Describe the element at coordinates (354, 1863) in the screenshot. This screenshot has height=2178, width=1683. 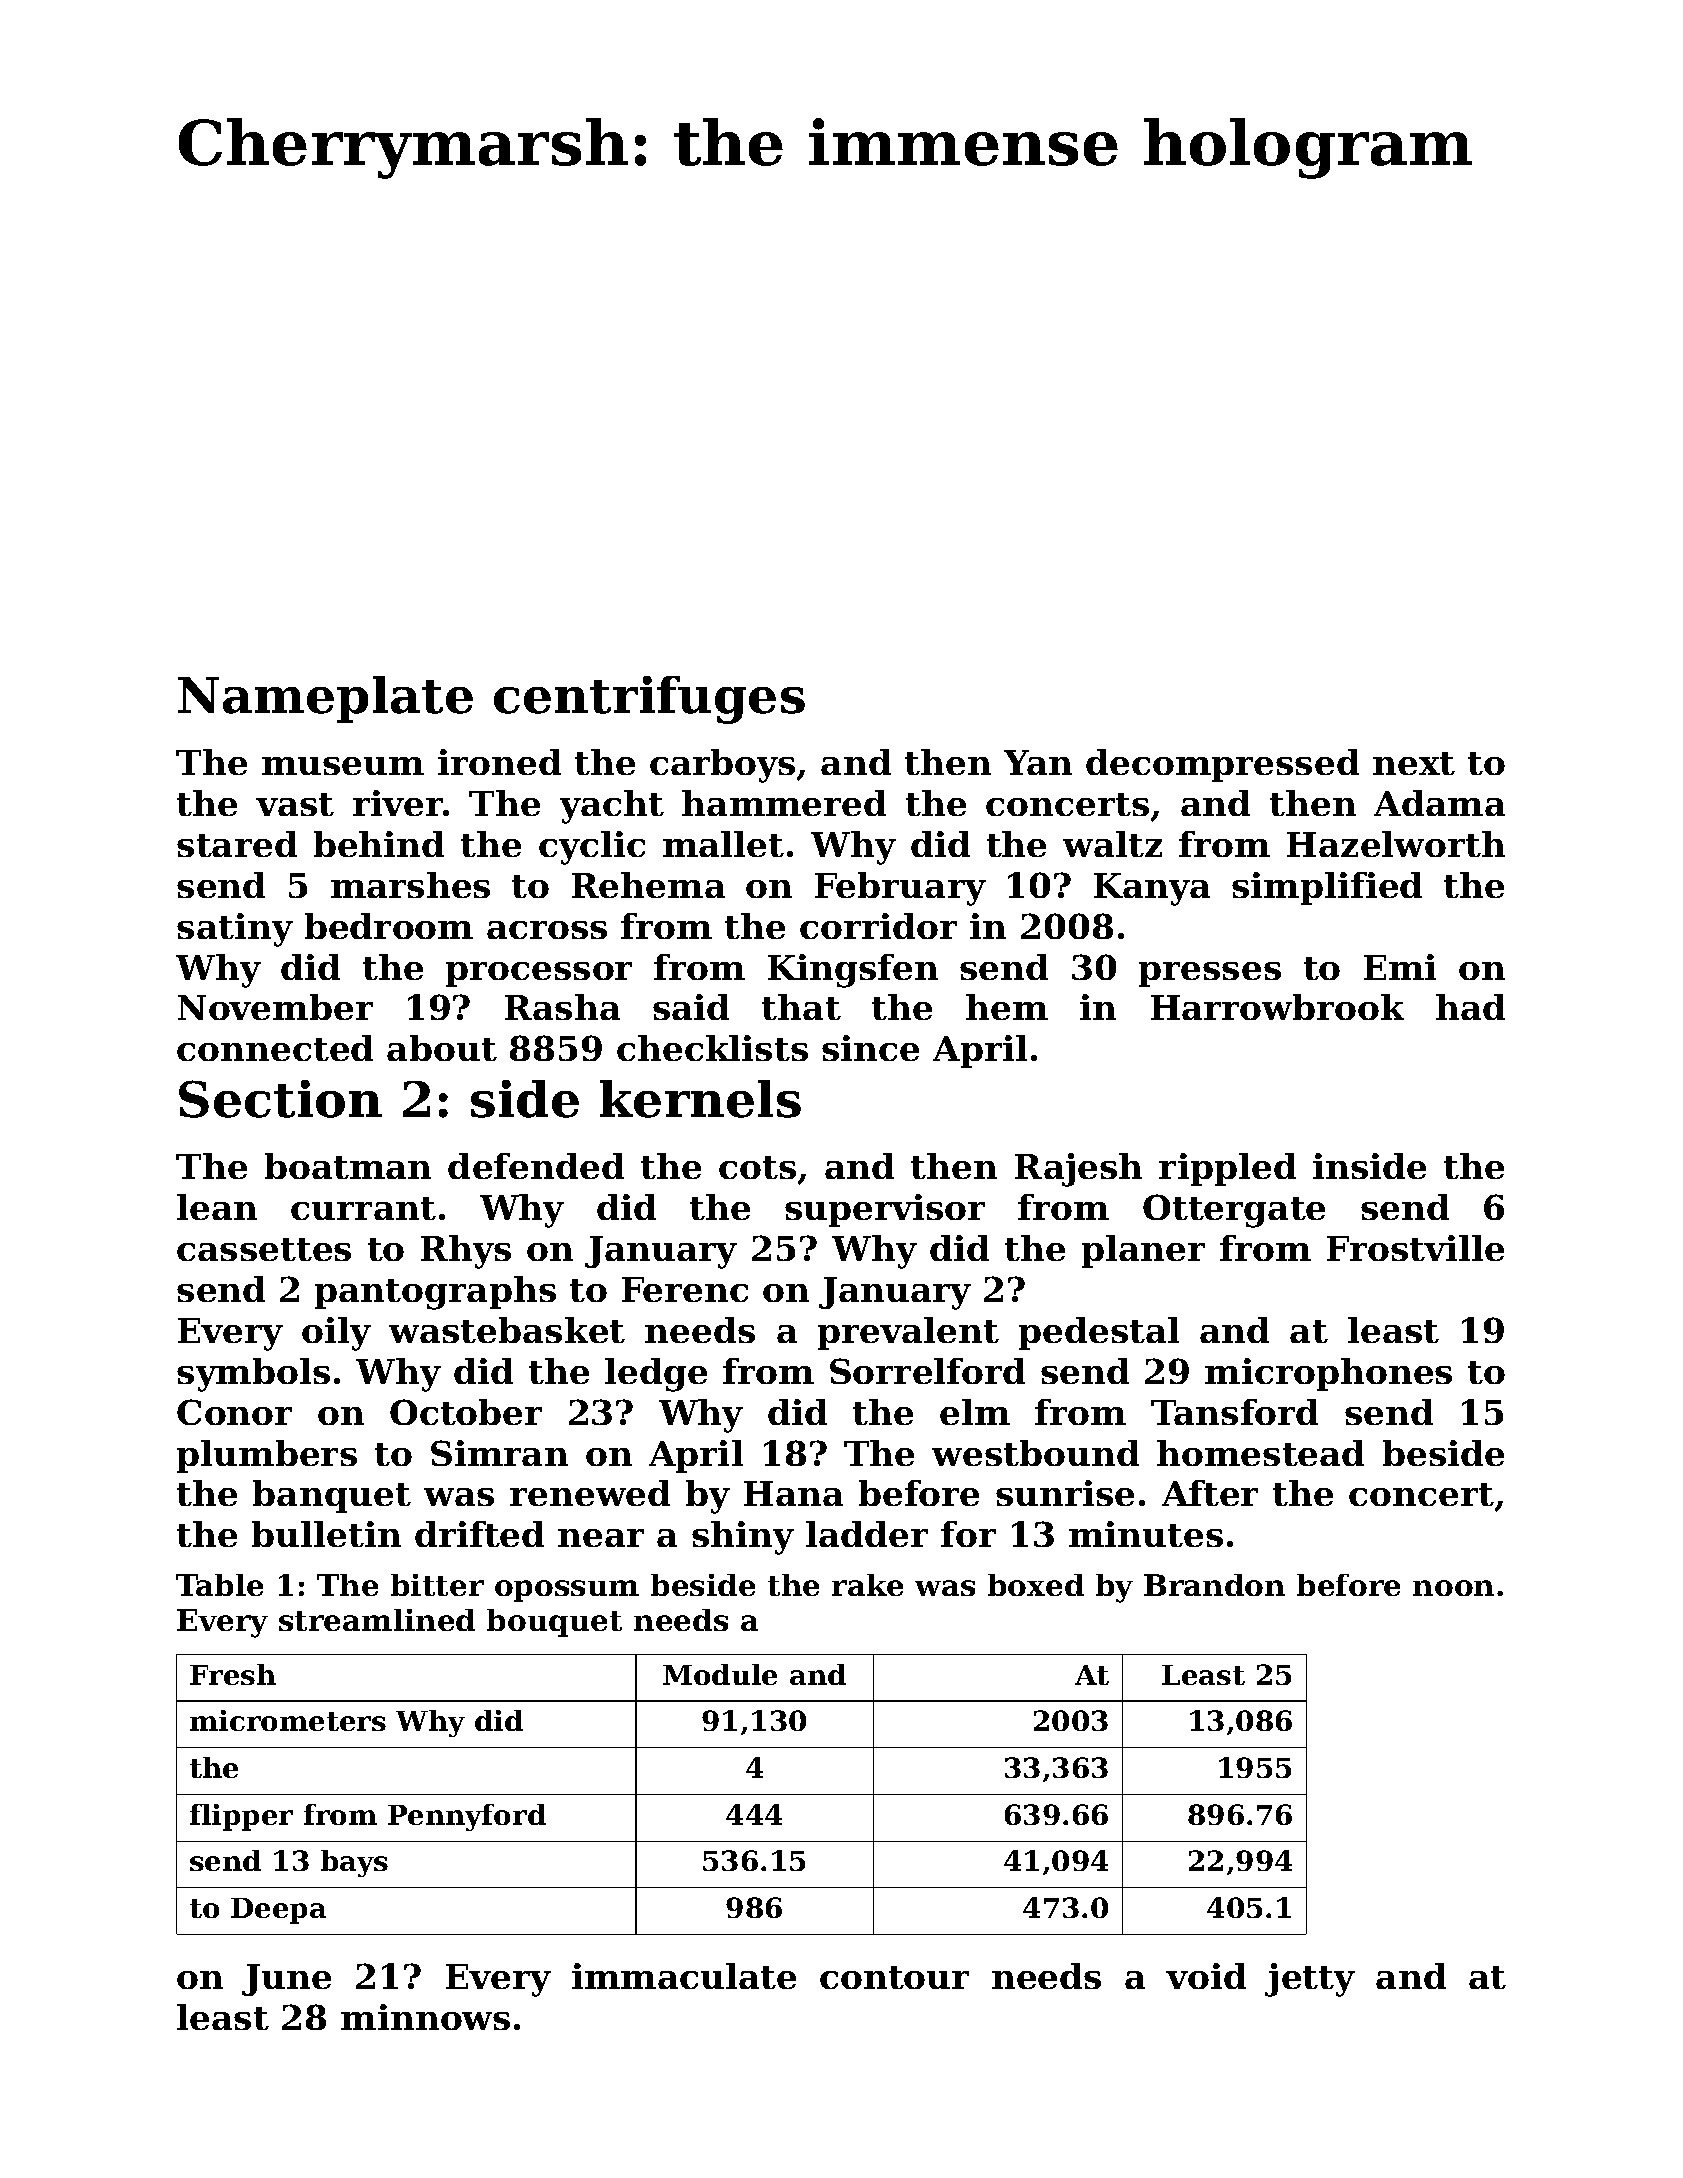
I see `bays` at that location.
